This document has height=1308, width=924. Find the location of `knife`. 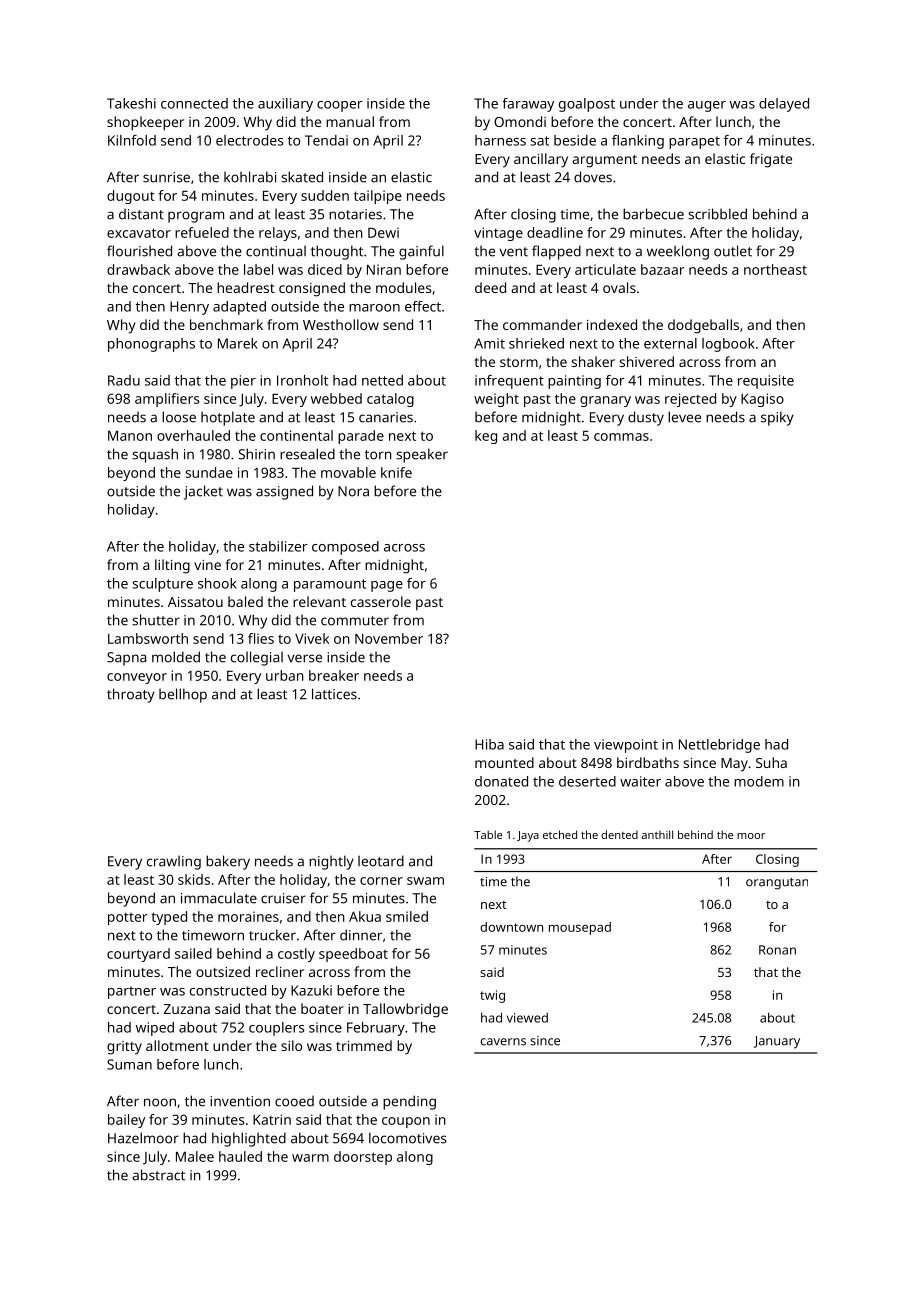

knife is located at coordinates (396, 472).
